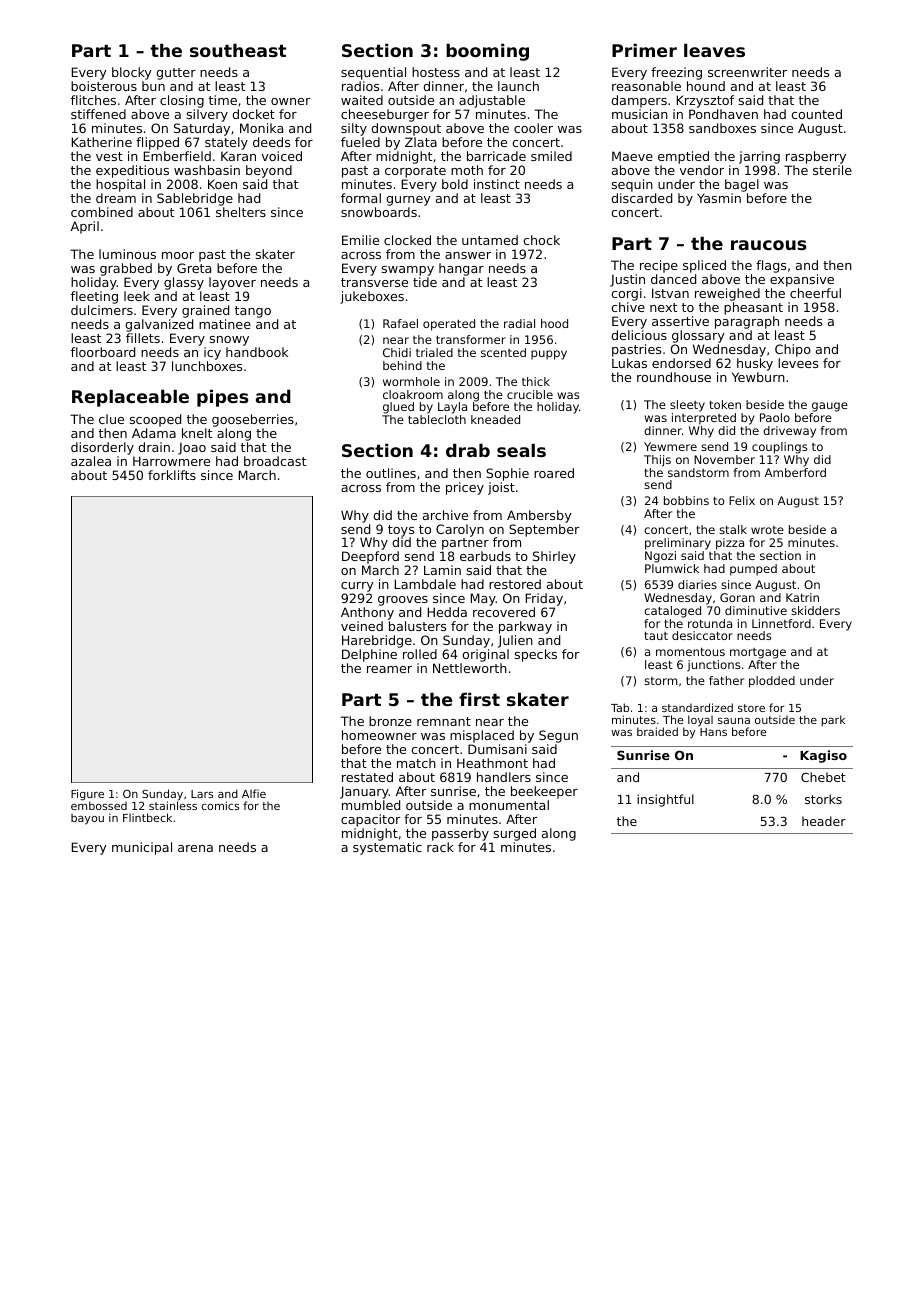 Image resolution: width=924 pixels, height=1308 pixels. I want to click on bronze, so click(390, 721).
